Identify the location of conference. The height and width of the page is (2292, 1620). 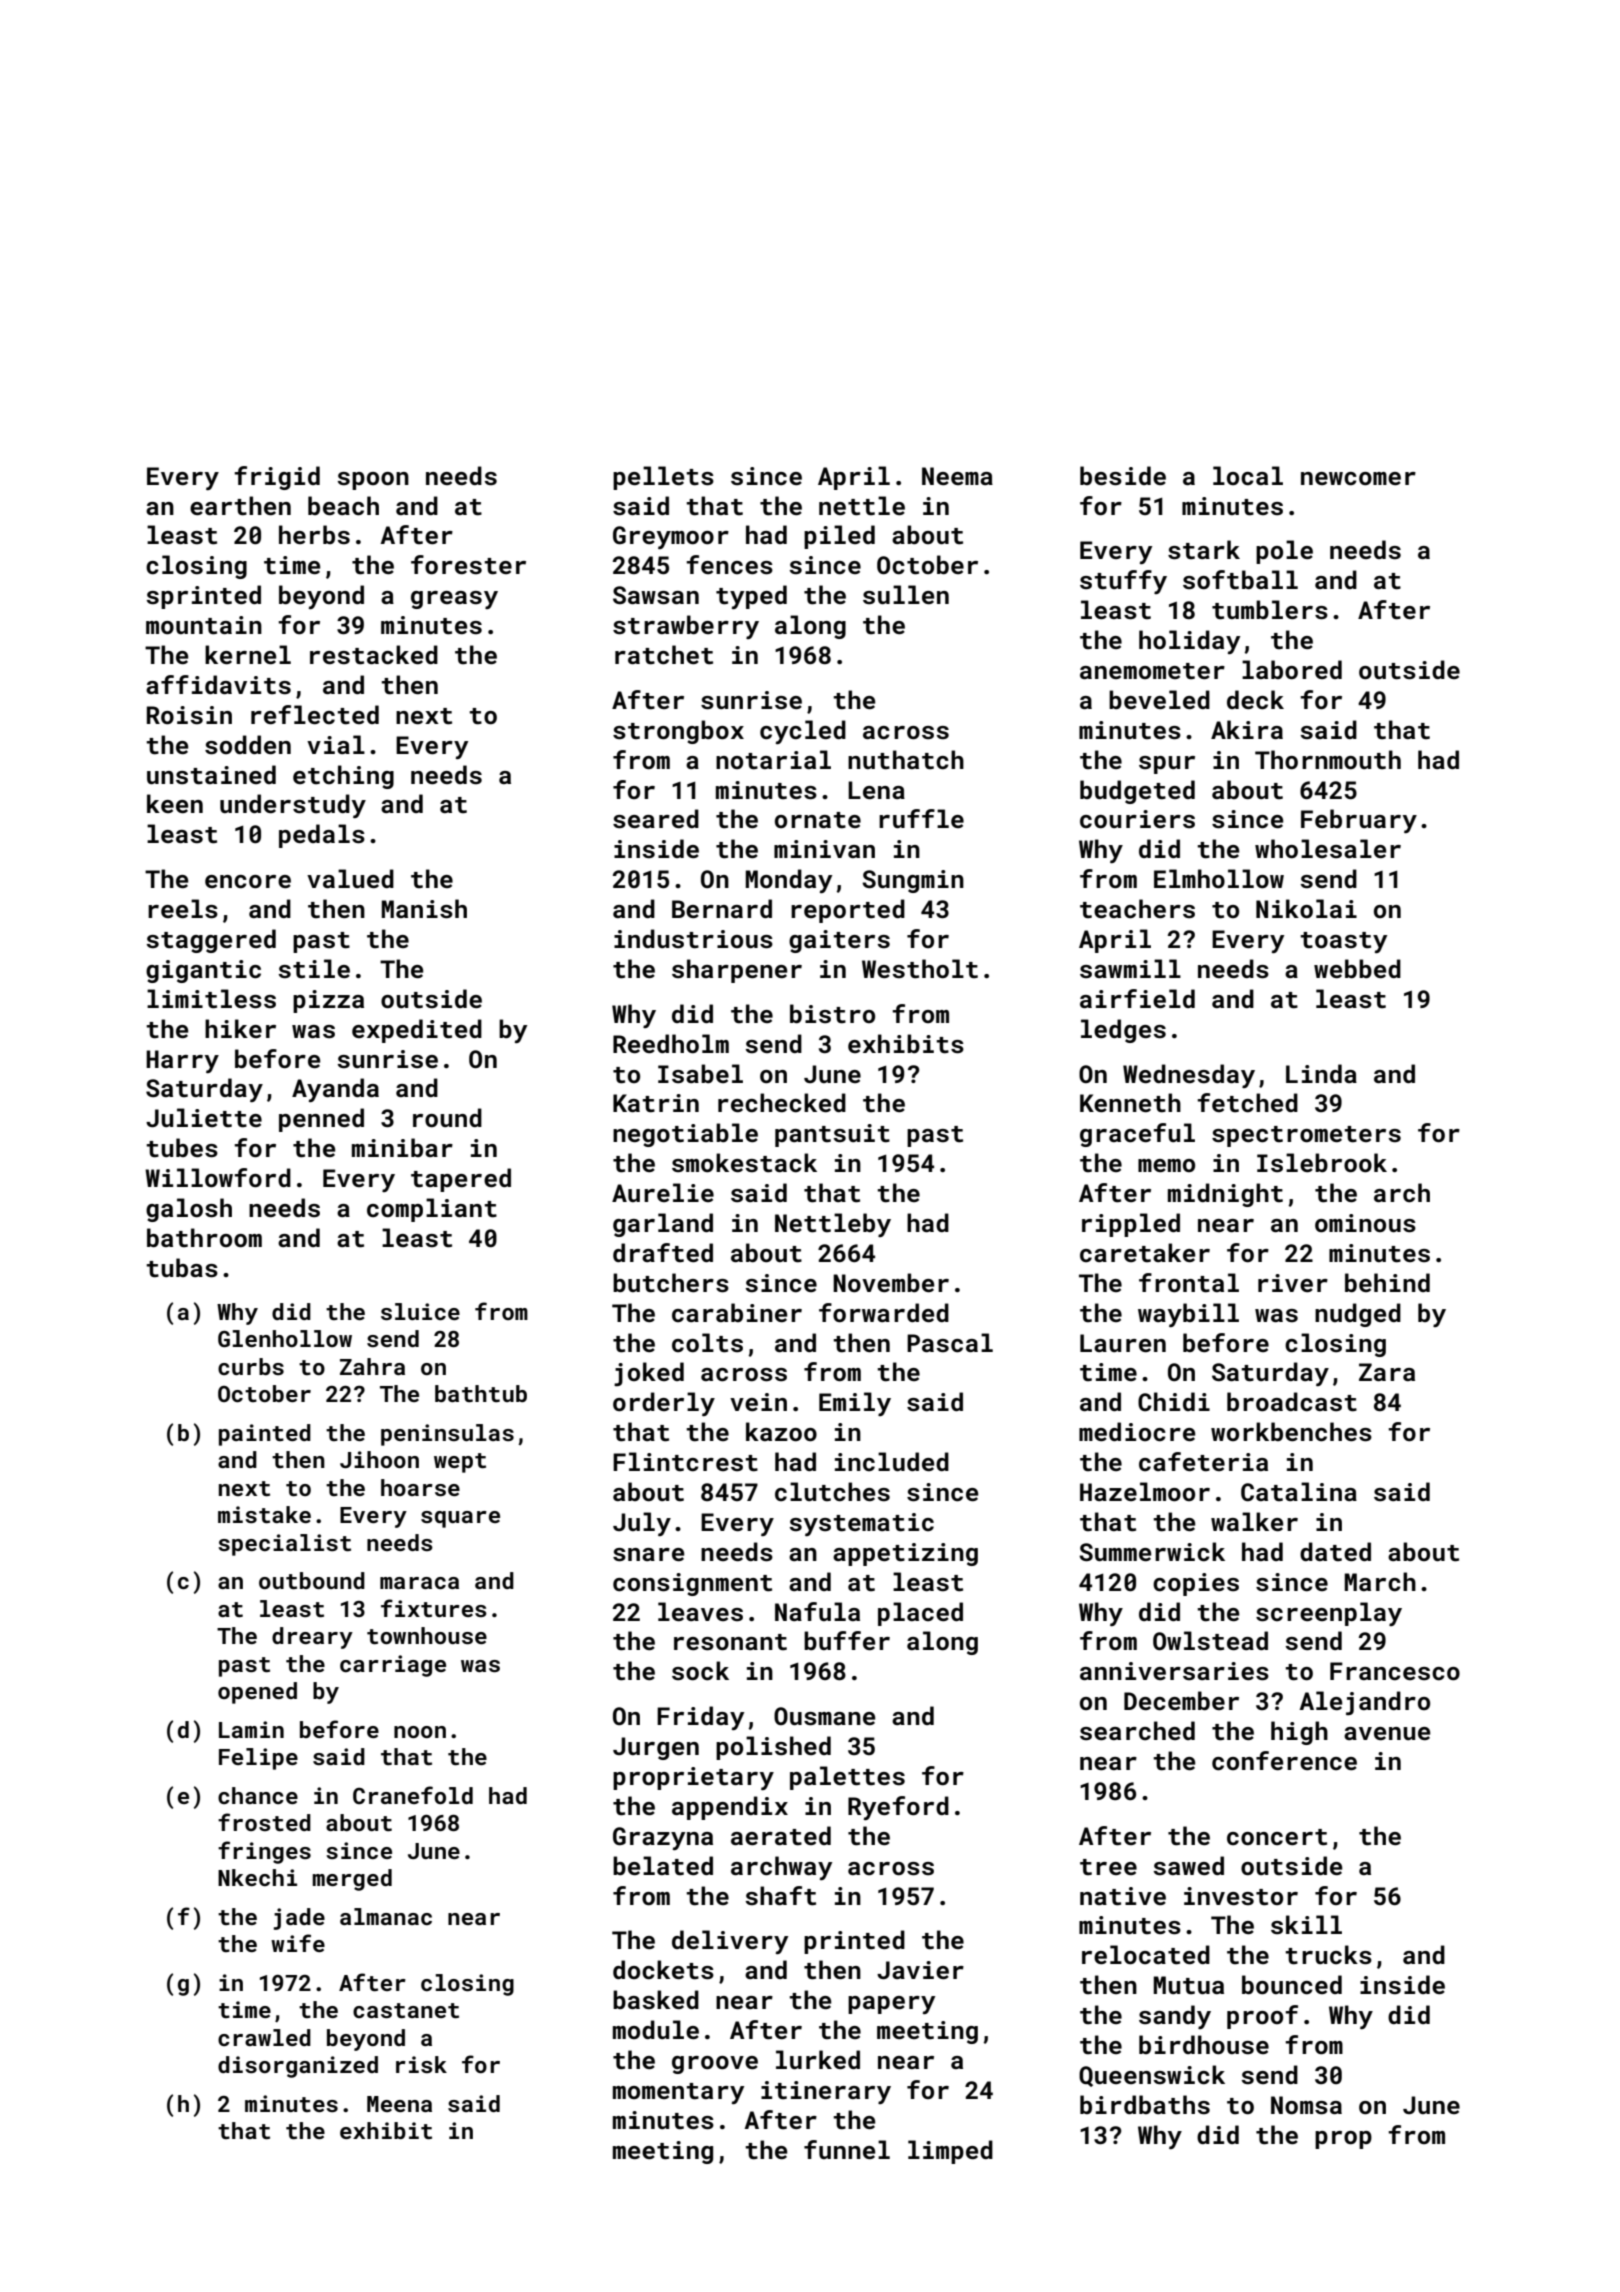
(1284, 1761).
